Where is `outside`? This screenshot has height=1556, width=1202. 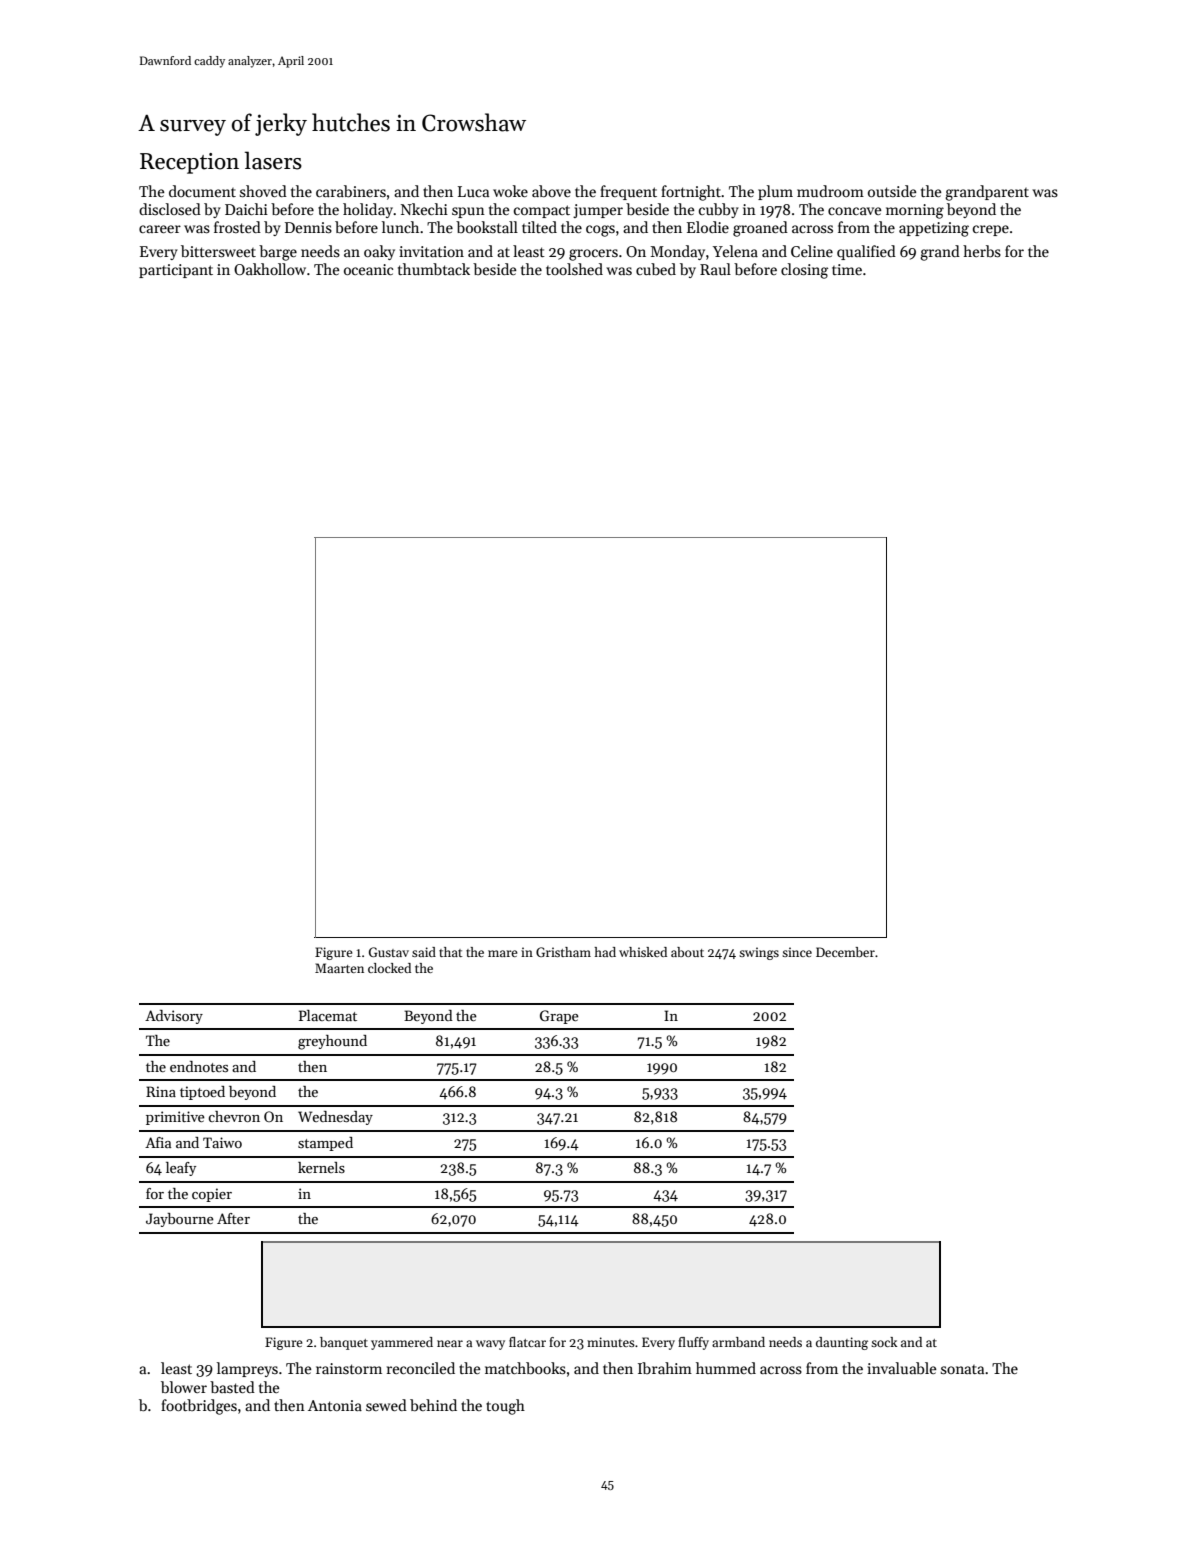 outside is located at coordinates (892, 191).
